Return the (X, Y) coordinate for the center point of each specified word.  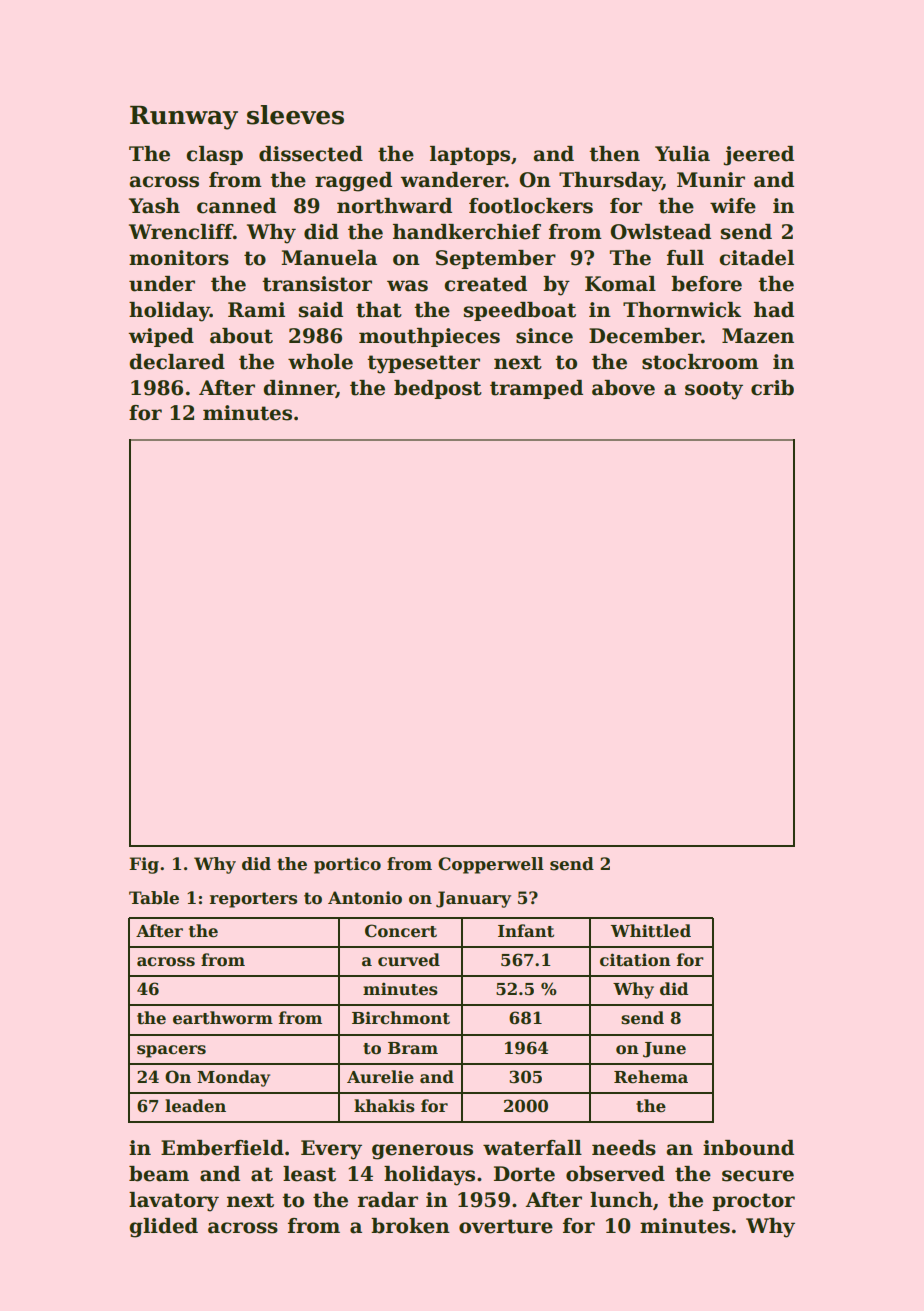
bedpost (438, 389)
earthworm (223, 1018)
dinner (299, 388)
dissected (311, 154)
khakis (384, 1106)
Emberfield (222, 1148)
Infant (526, 931)
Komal (620, 284)
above (623, 388)
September (496, 259)
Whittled (651, 931)
